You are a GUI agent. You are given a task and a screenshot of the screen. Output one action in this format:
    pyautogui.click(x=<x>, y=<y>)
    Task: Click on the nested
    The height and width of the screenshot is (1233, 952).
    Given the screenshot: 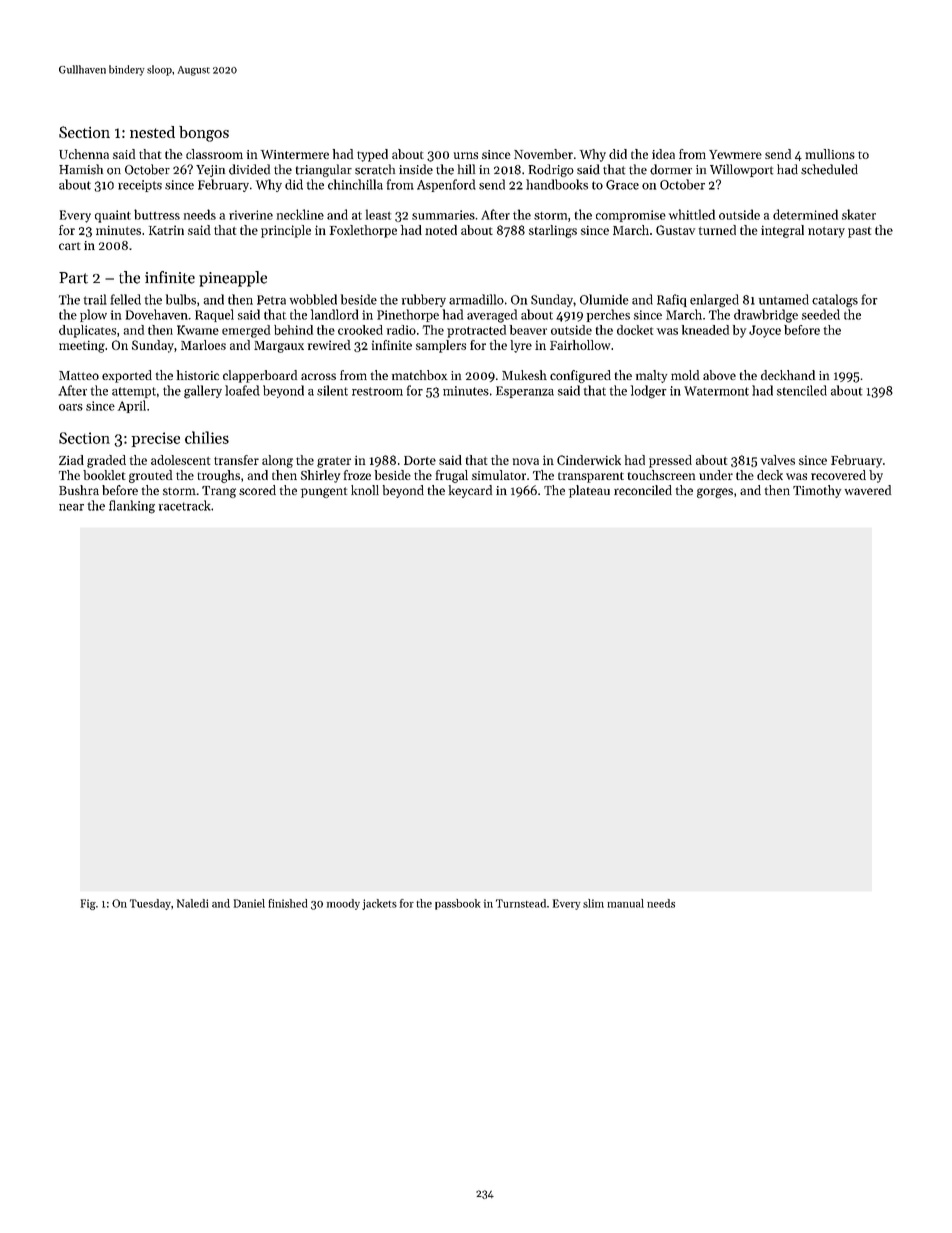 What is the action you would take?
    pyautogui.click(x=152, y=132)
